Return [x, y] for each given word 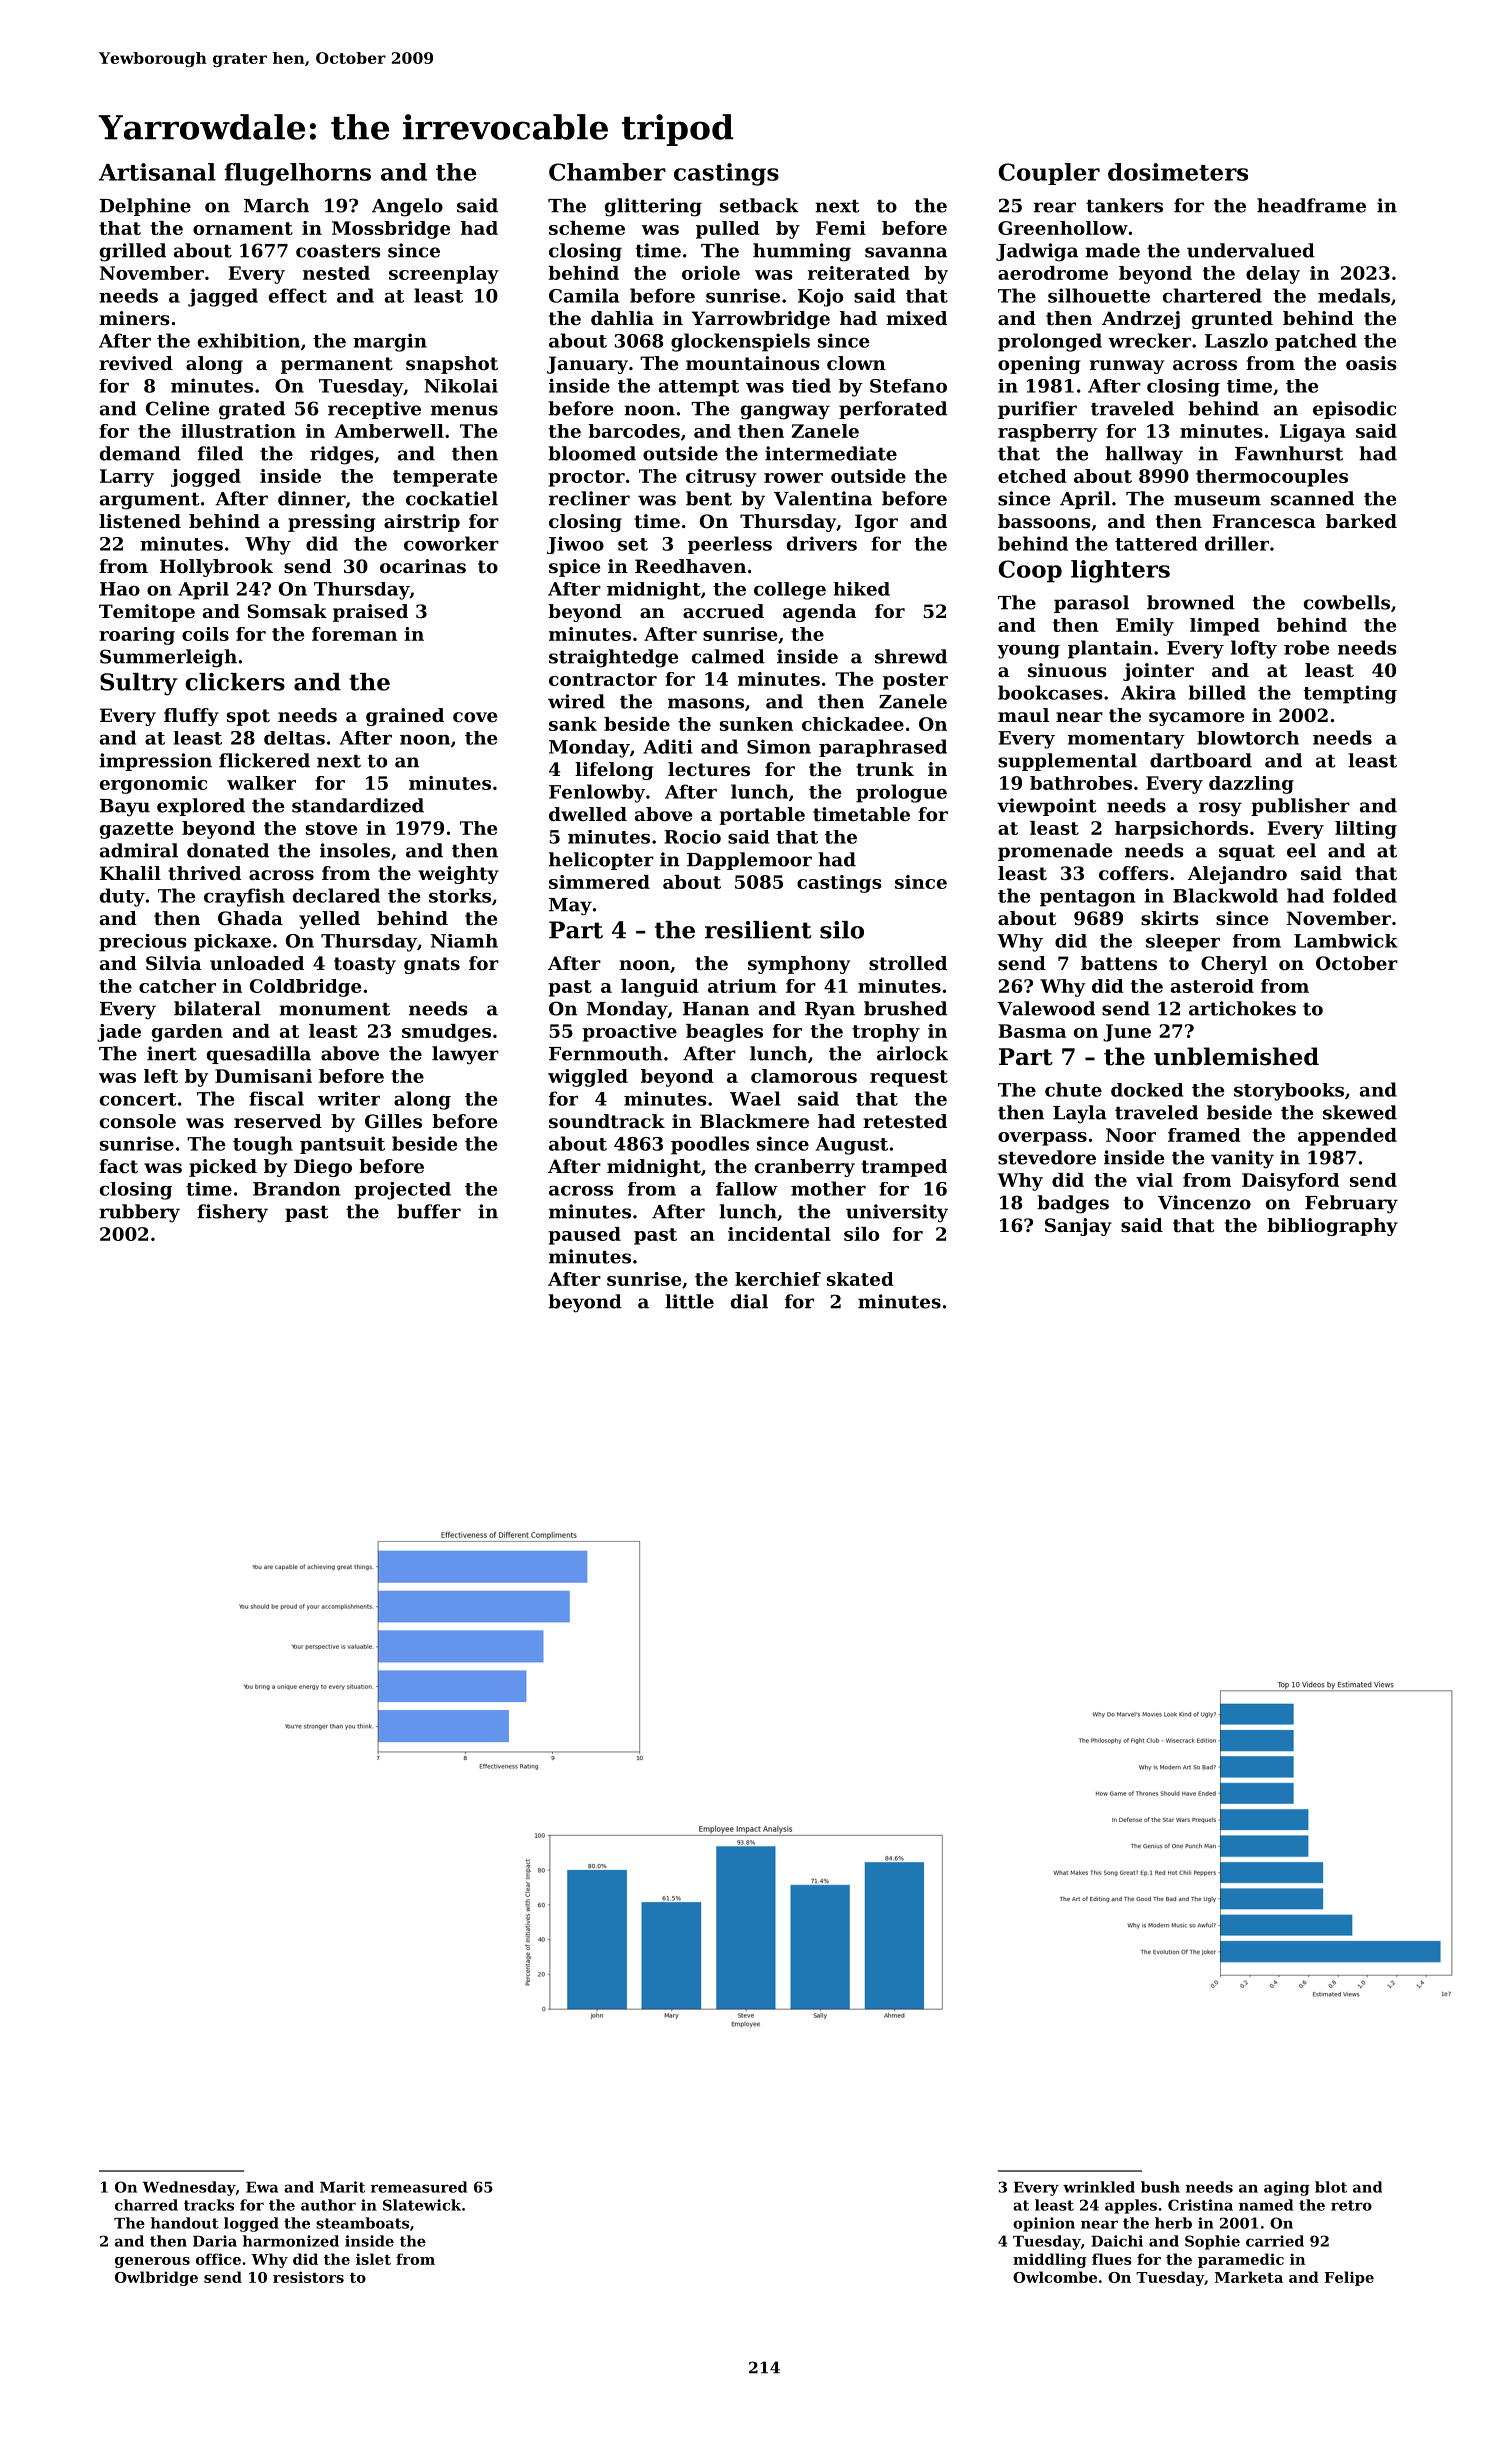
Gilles [393, 1121]
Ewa [262, 2187]
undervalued [1251, 250]
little [689, 1301]
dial [749, 1301]
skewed [1360, 1112]
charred [146, 2205]
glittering [653, 207]
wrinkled [1099, 2187]
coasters [338, 251]
